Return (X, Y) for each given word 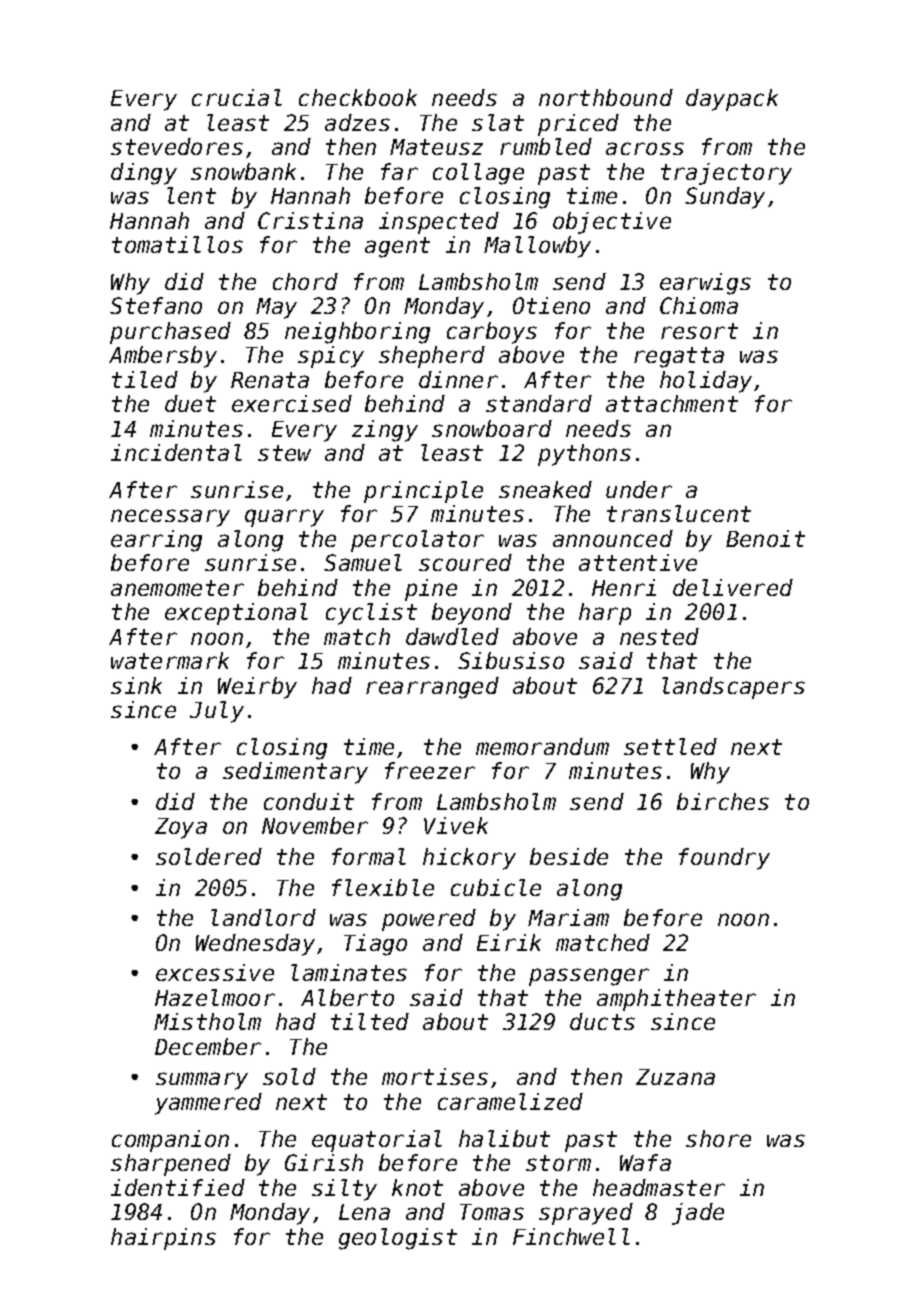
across (645, 148)
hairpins (163, 1239)
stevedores (177, 146)
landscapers (733, 688)
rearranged (432, 688)
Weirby (257, 688)
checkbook (358, 97)
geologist (398, 1239)
